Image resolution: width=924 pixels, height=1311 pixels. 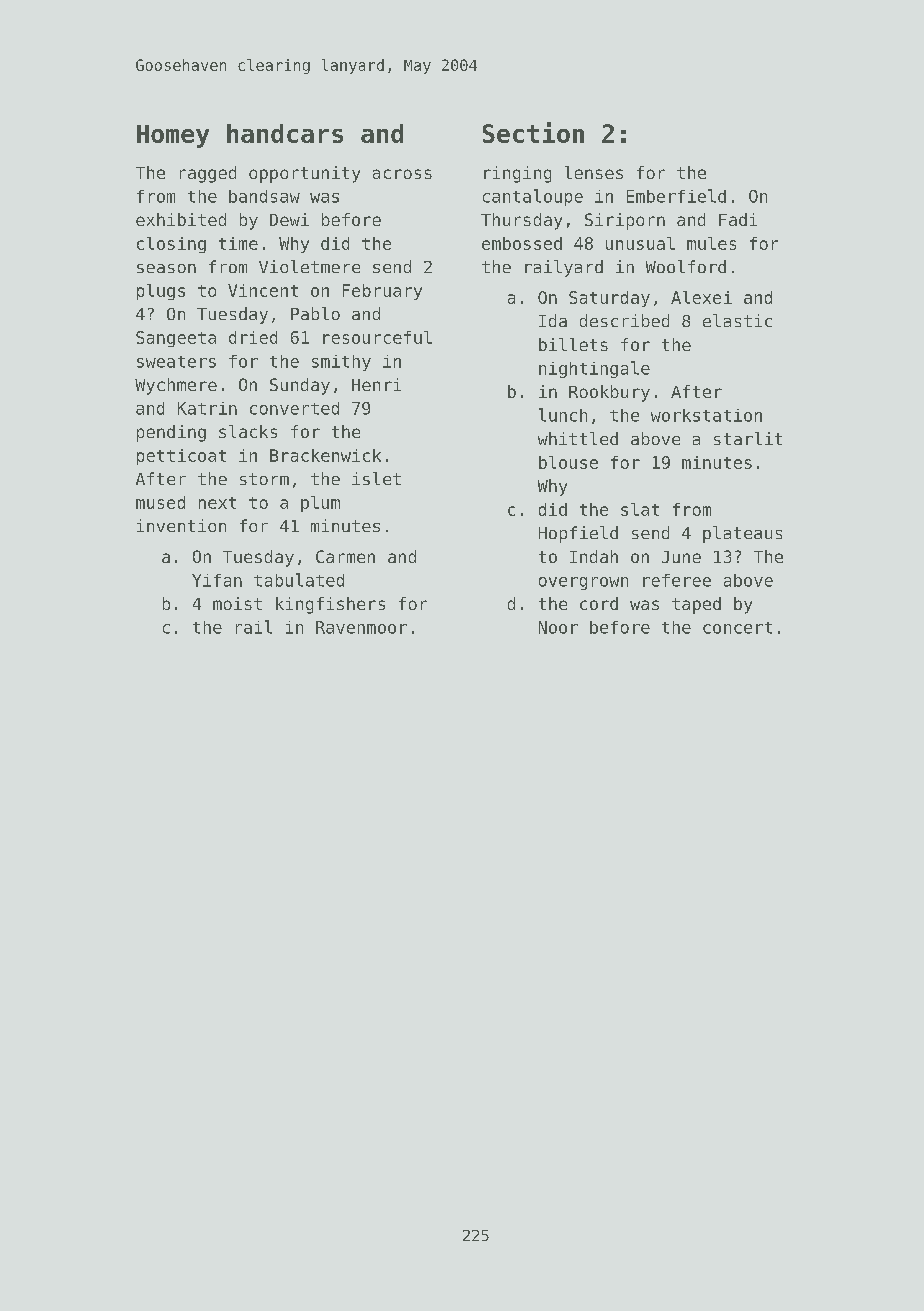 What do you see at coordinates (237, 603) in the document?
I see `moist` at bounding box center [237, 603].
